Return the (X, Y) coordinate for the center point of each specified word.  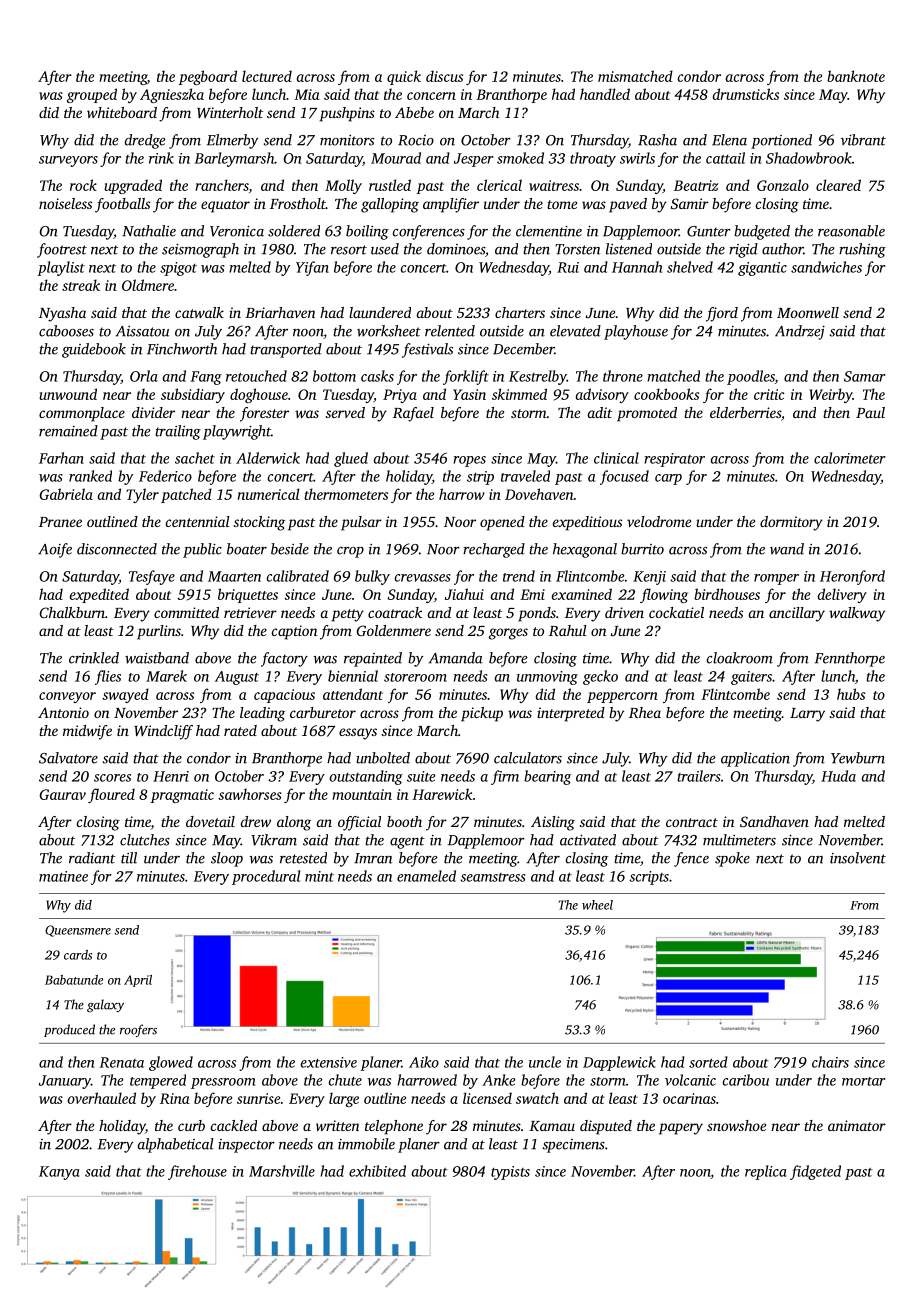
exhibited (377, 1171)
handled (605, 94)
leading (262, 714)
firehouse (197, 1172)
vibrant (863, 140)
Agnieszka (172, 95)
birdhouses (727, 594)
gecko (600, 677)
